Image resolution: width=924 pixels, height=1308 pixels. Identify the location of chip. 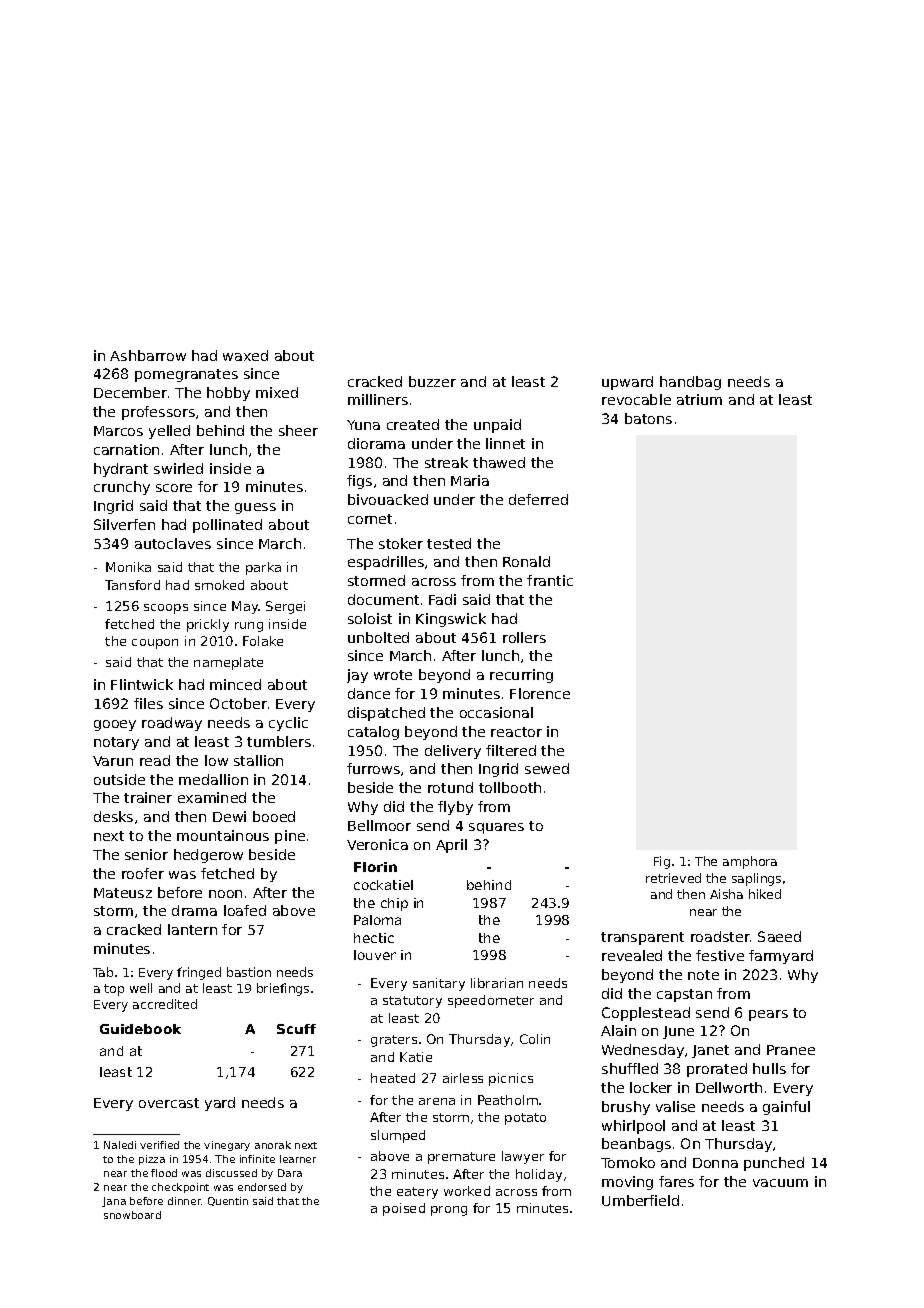
(394, 904).
